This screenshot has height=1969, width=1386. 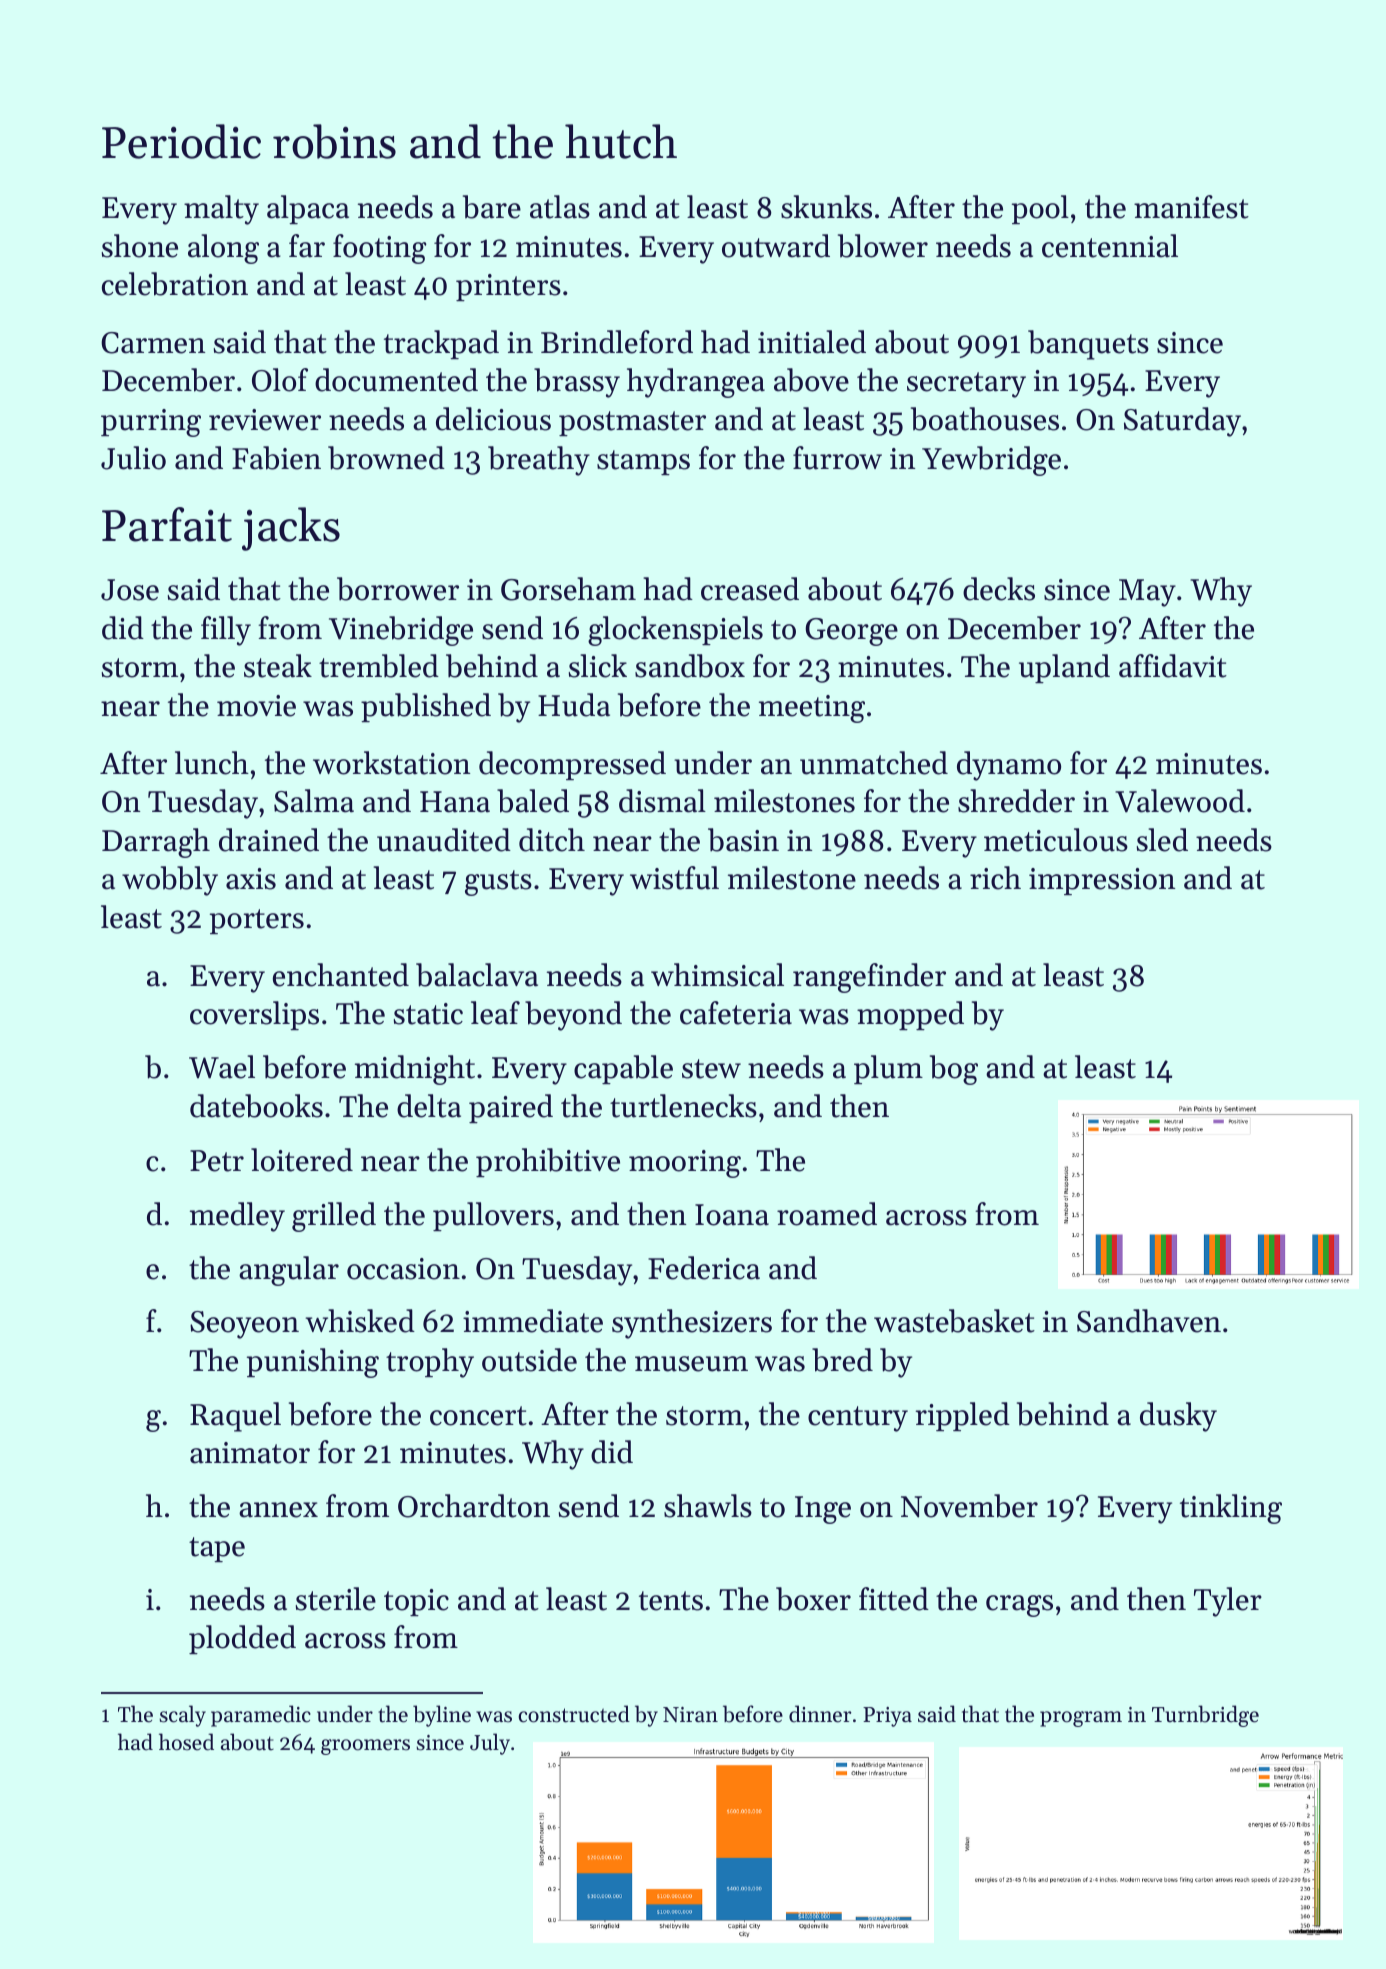 What do you see at coordinates (1191, 207) in the screenshot?
I see `manifest` at bounding box center [1191, 207].
